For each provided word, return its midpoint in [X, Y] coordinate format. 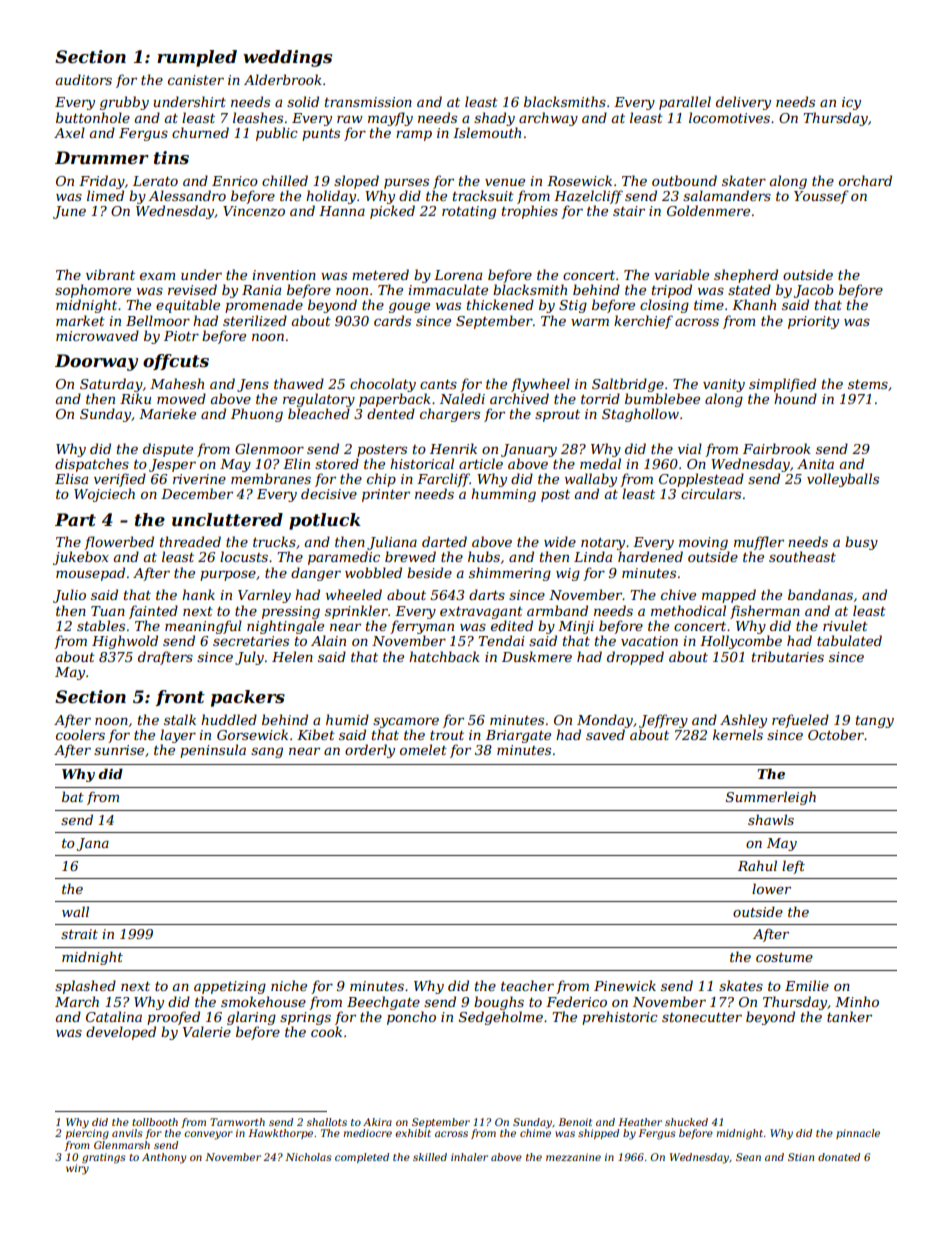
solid [303, 101]
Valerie [207, 1031]
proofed [173, 1018]
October [836, 734]
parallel [685, 103]
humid [347, 719]
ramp [414, 135]
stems [868, 384]
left [793, 867]
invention [284, 275]
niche [289, 985]
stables [101, 625]
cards [392, 320]
